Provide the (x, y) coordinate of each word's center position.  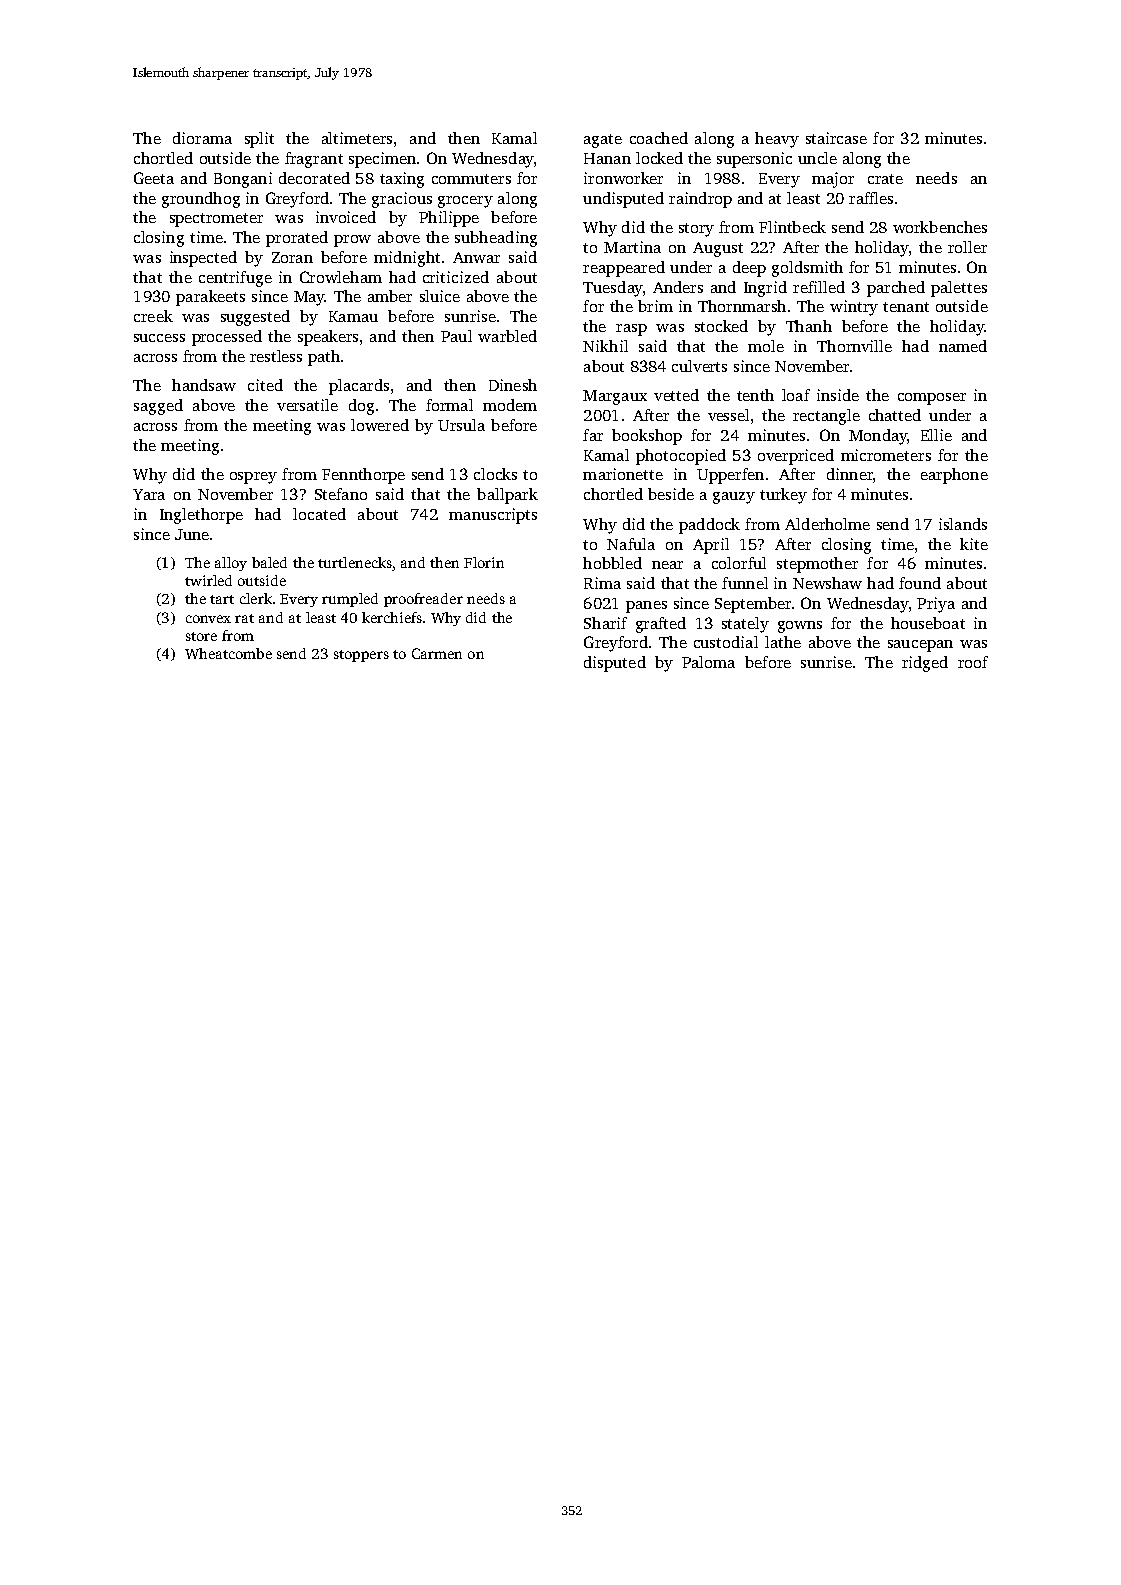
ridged (925, 664)
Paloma (708, 662)
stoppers (361, 656)
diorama (202, 138)
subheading (496, 239)
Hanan (607, 158)
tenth (755, 395)
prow (352, 241)
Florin (484, 562)
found (920, 583)
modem (510, 405)
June (192, 534)
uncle (817, 158)
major (833, 180)
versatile (307, 405)
